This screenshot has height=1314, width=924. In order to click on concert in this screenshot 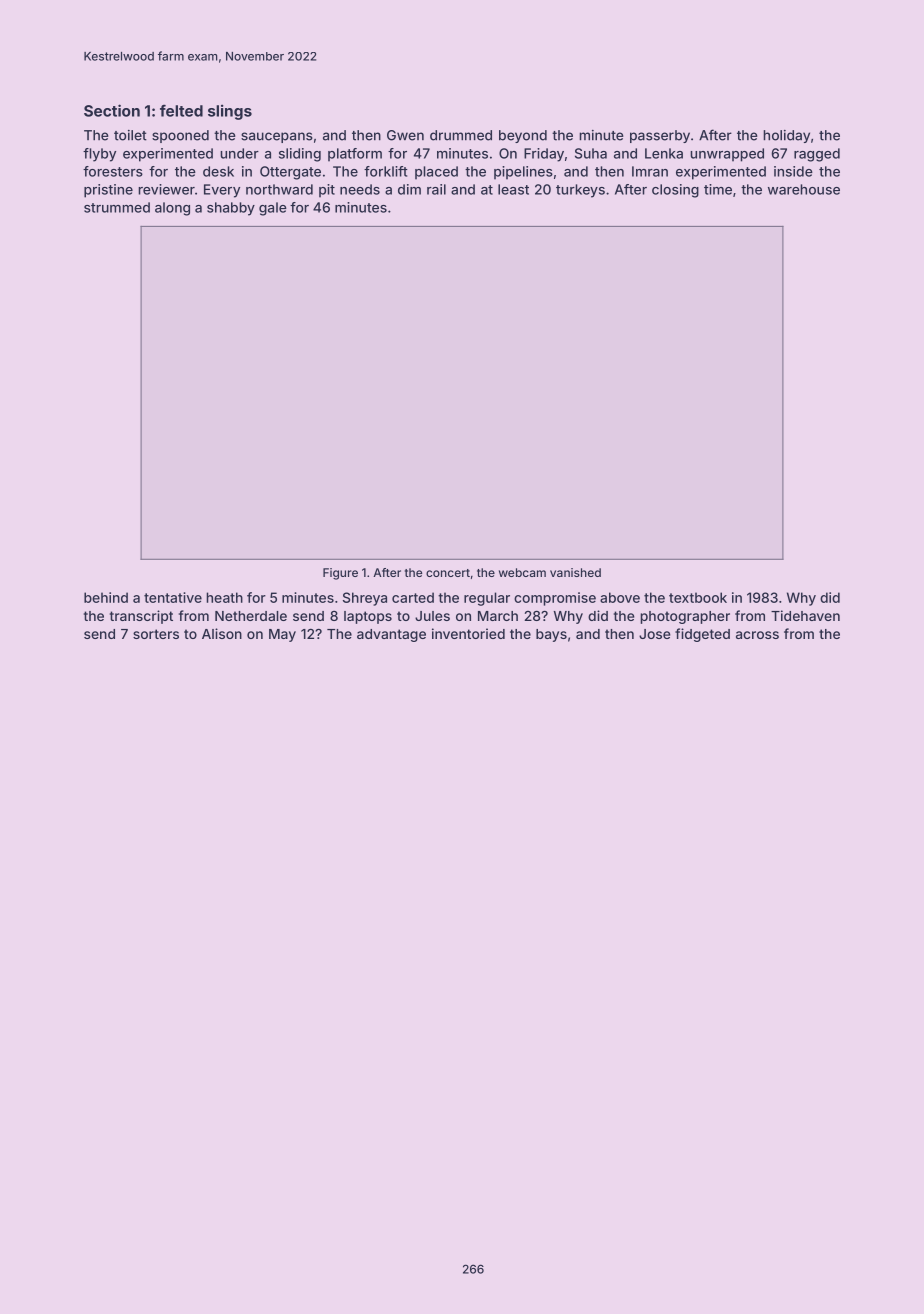, I will do `click(448, 573)`.
